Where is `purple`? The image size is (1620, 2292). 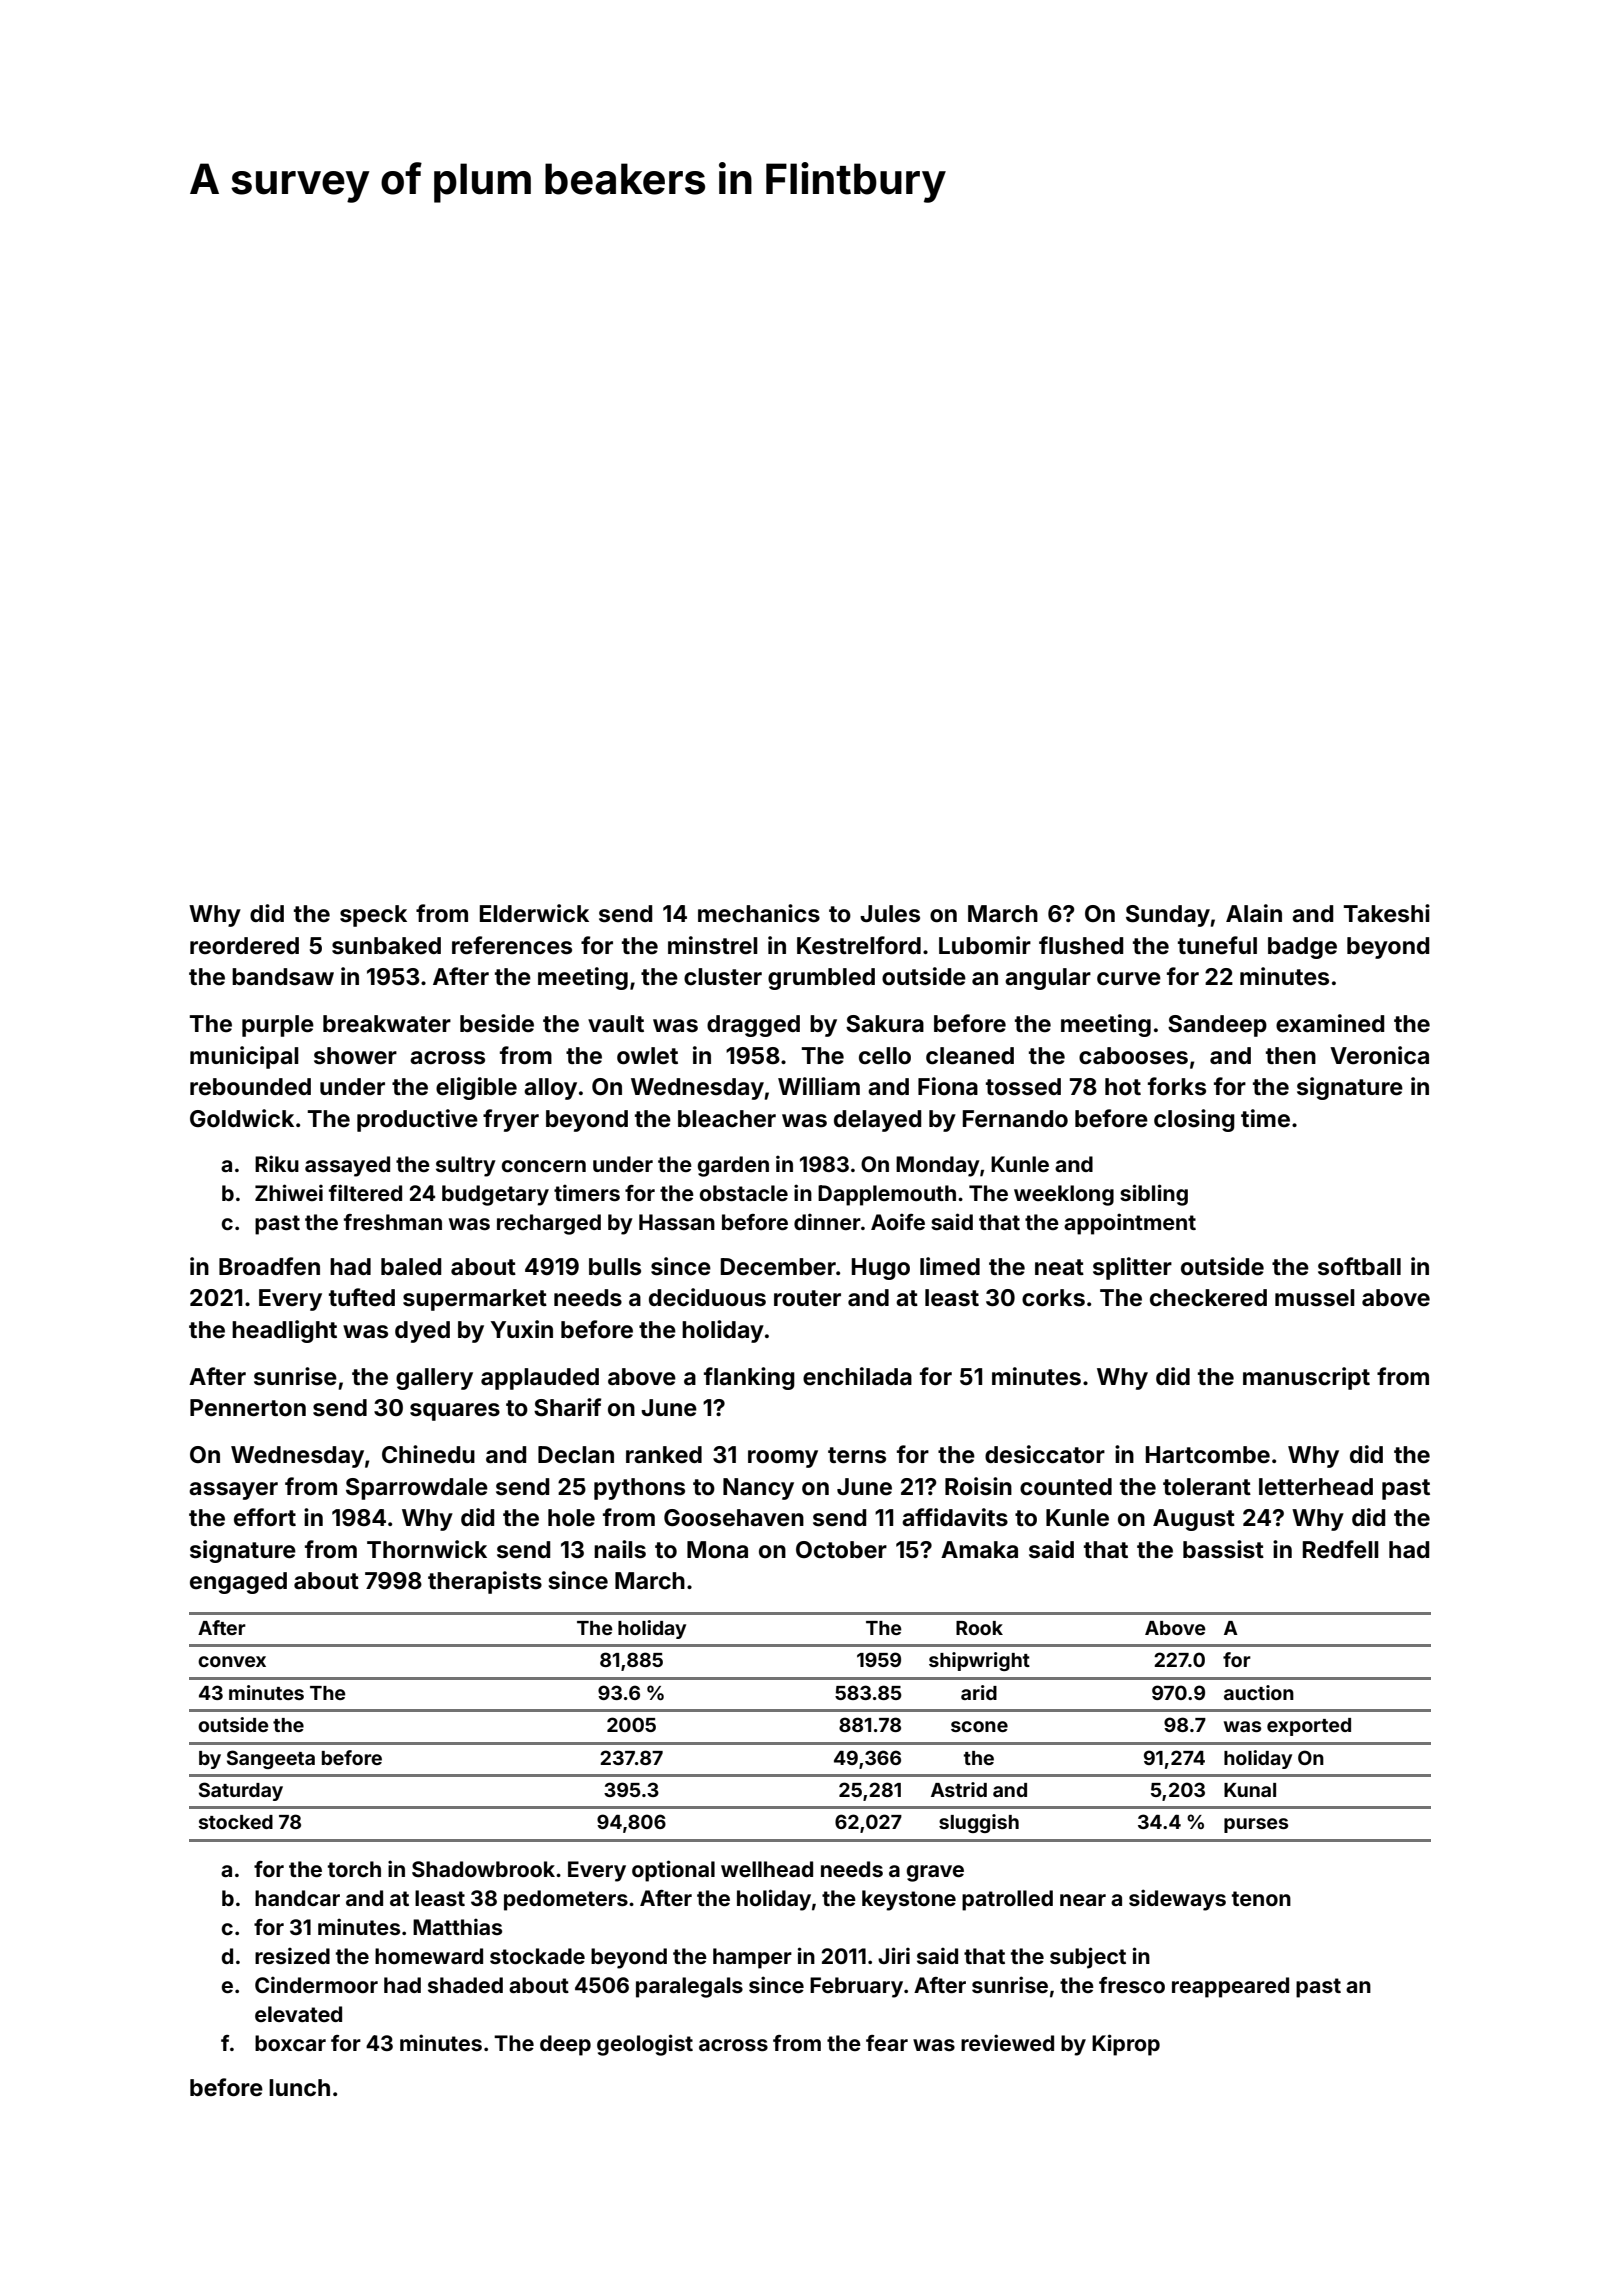
purple is located at coordinates (278, 1026).
